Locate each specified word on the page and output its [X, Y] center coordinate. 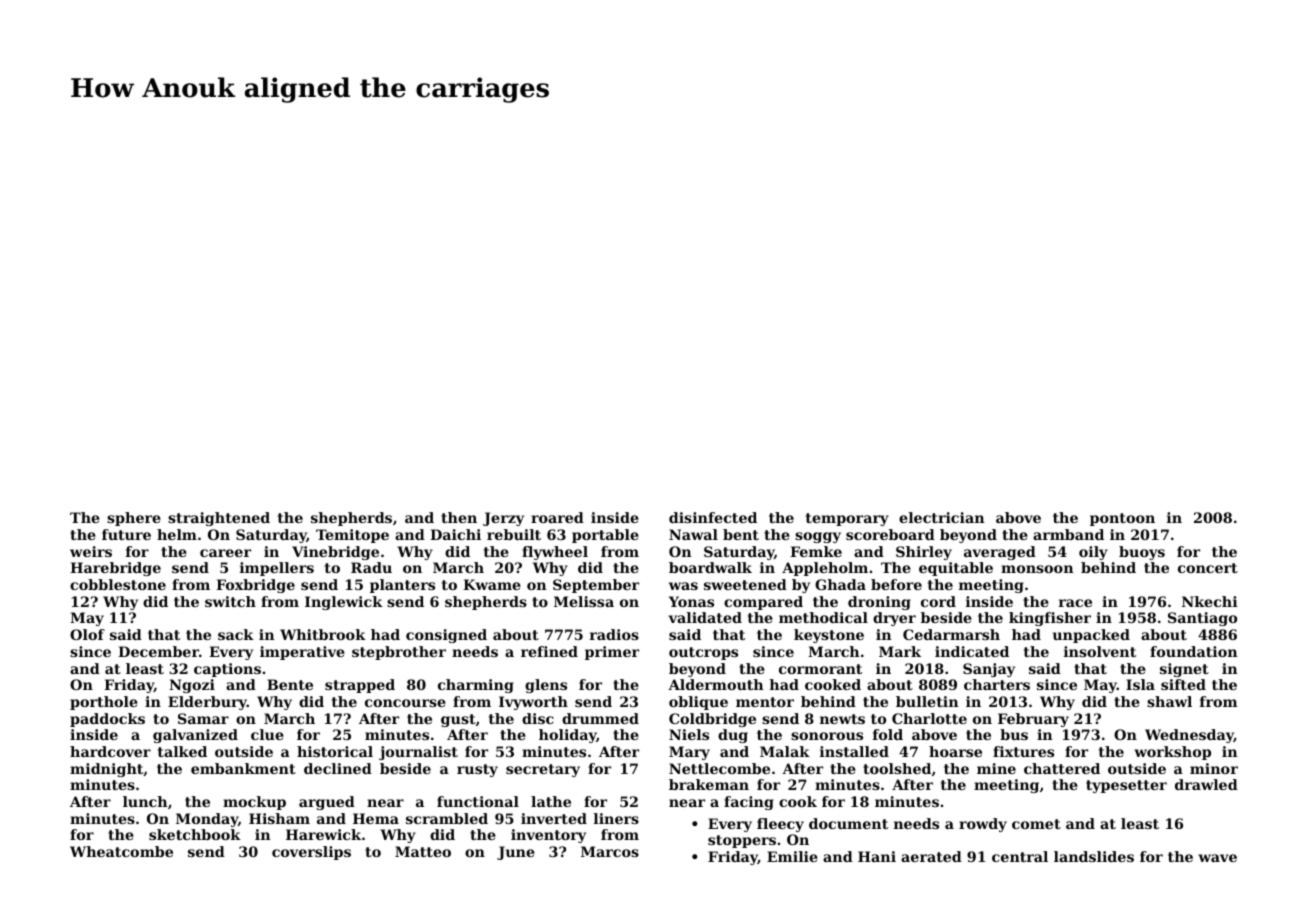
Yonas [691, 601]
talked [182, 751]
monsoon [1037, 569]
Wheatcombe [121, 851]
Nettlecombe [719, 768]
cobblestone [118, 584]
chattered [1062, 768]
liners [616, 818]
